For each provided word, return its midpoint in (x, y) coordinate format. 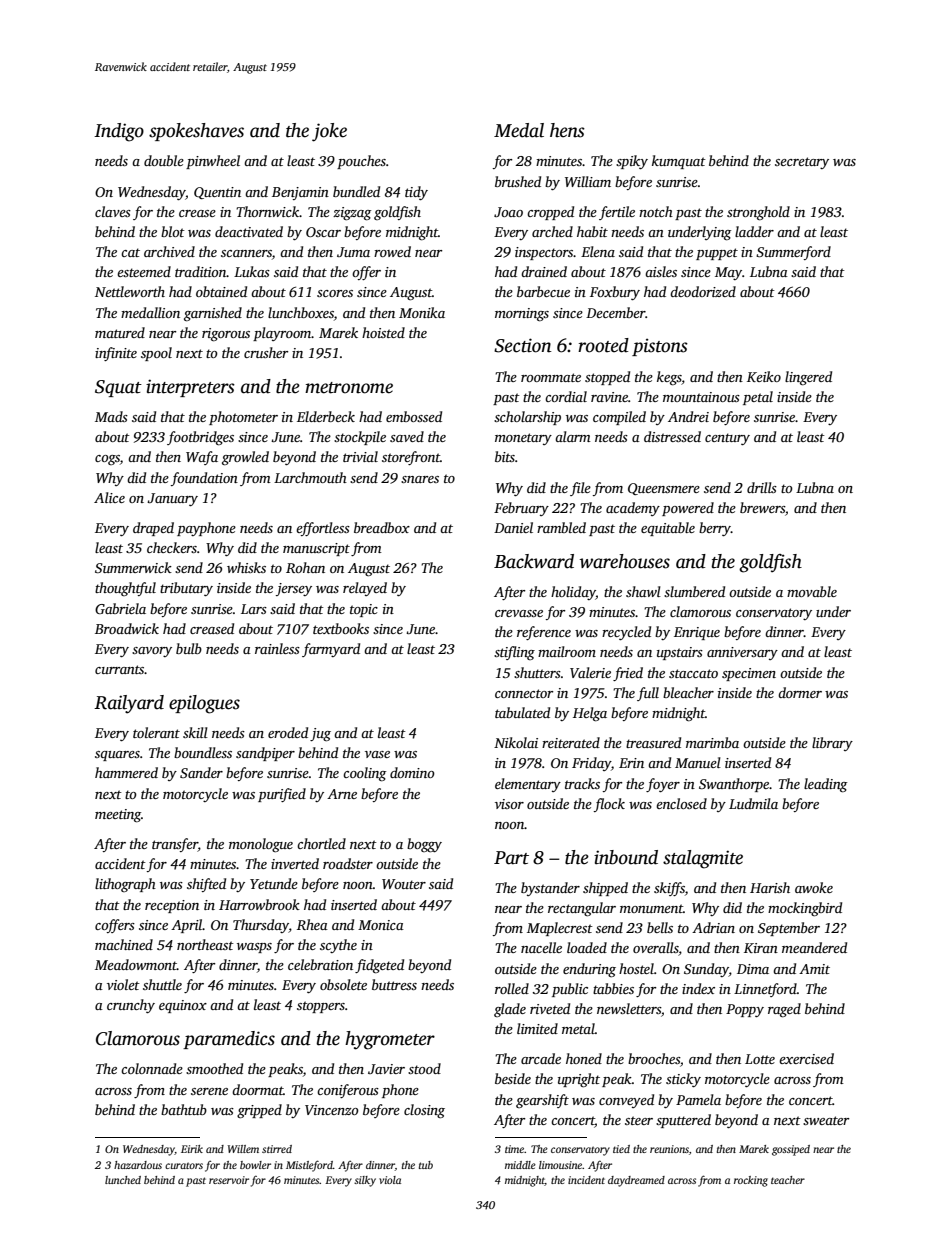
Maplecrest (560, 929)
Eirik (192, 1149)
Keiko (764, 376)
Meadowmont (136, 964)
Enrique (697, 633)
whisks (246, 567)
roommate (551, 377)
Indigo (119, 132)
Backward (534, 561)
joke (329, 132)
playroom (282, 334)
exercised (806, 1058)
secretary (802, 163)
